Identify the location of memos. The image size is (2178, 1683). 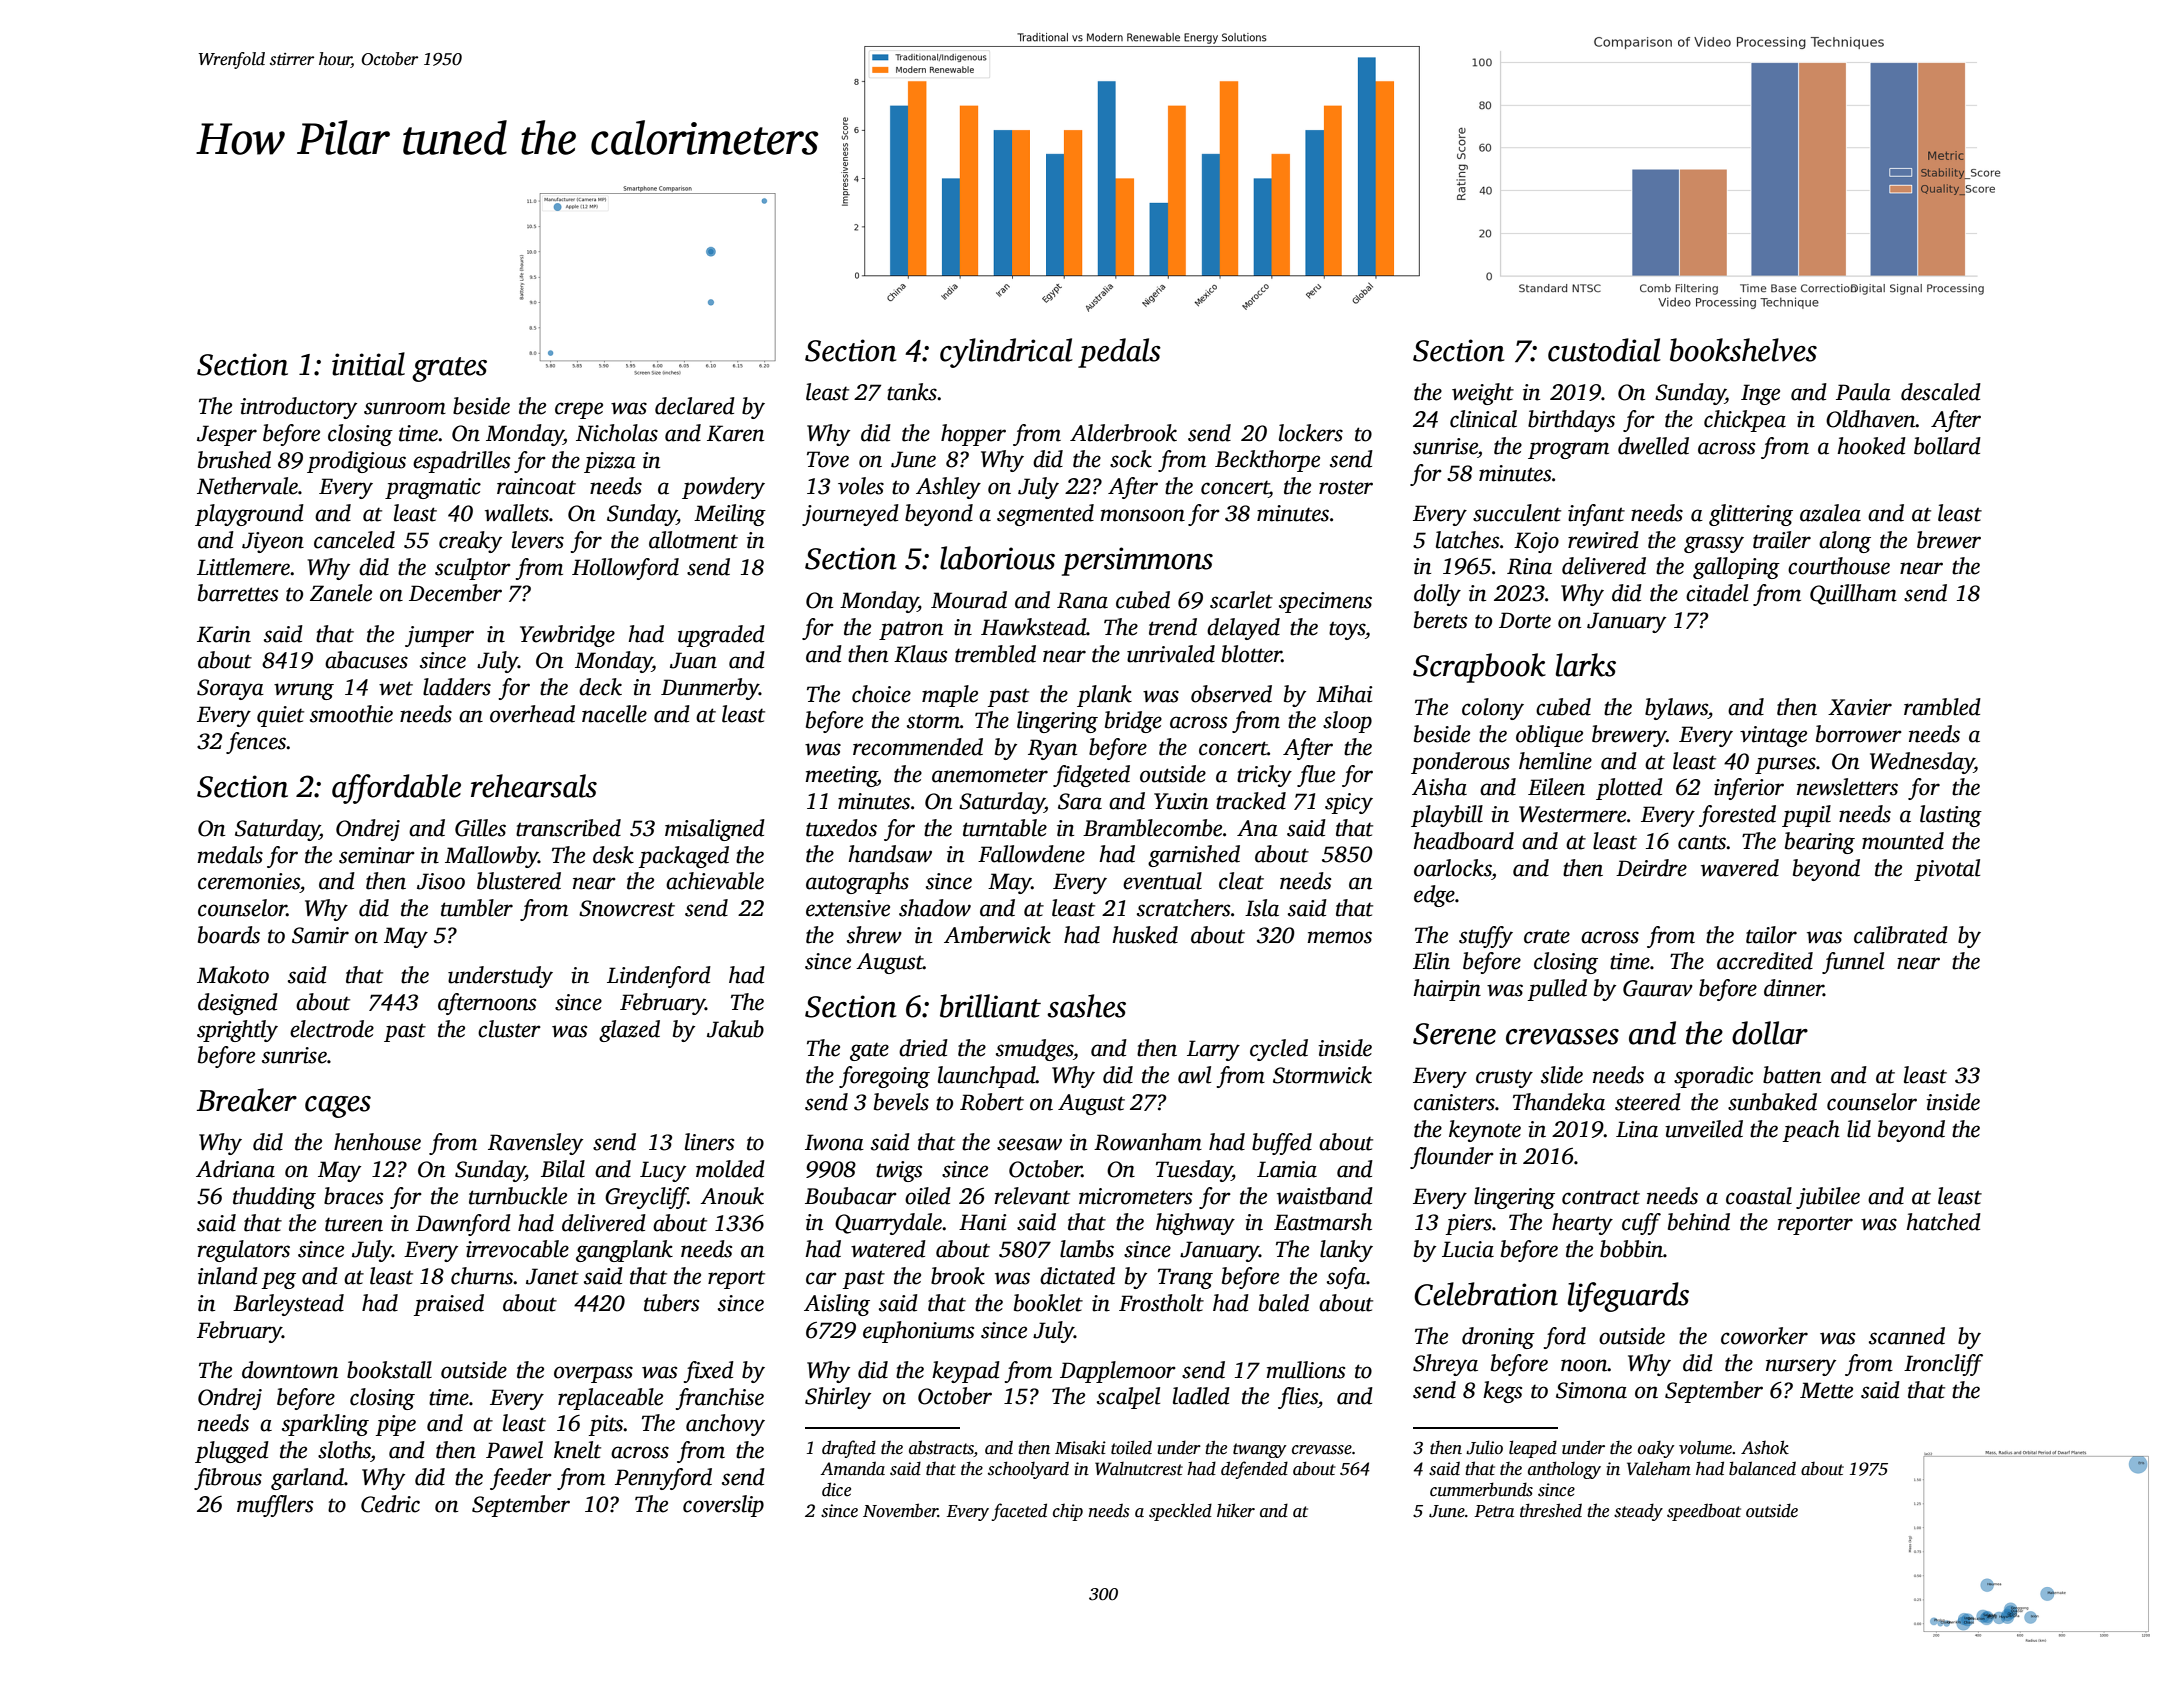
(1339, 937).
